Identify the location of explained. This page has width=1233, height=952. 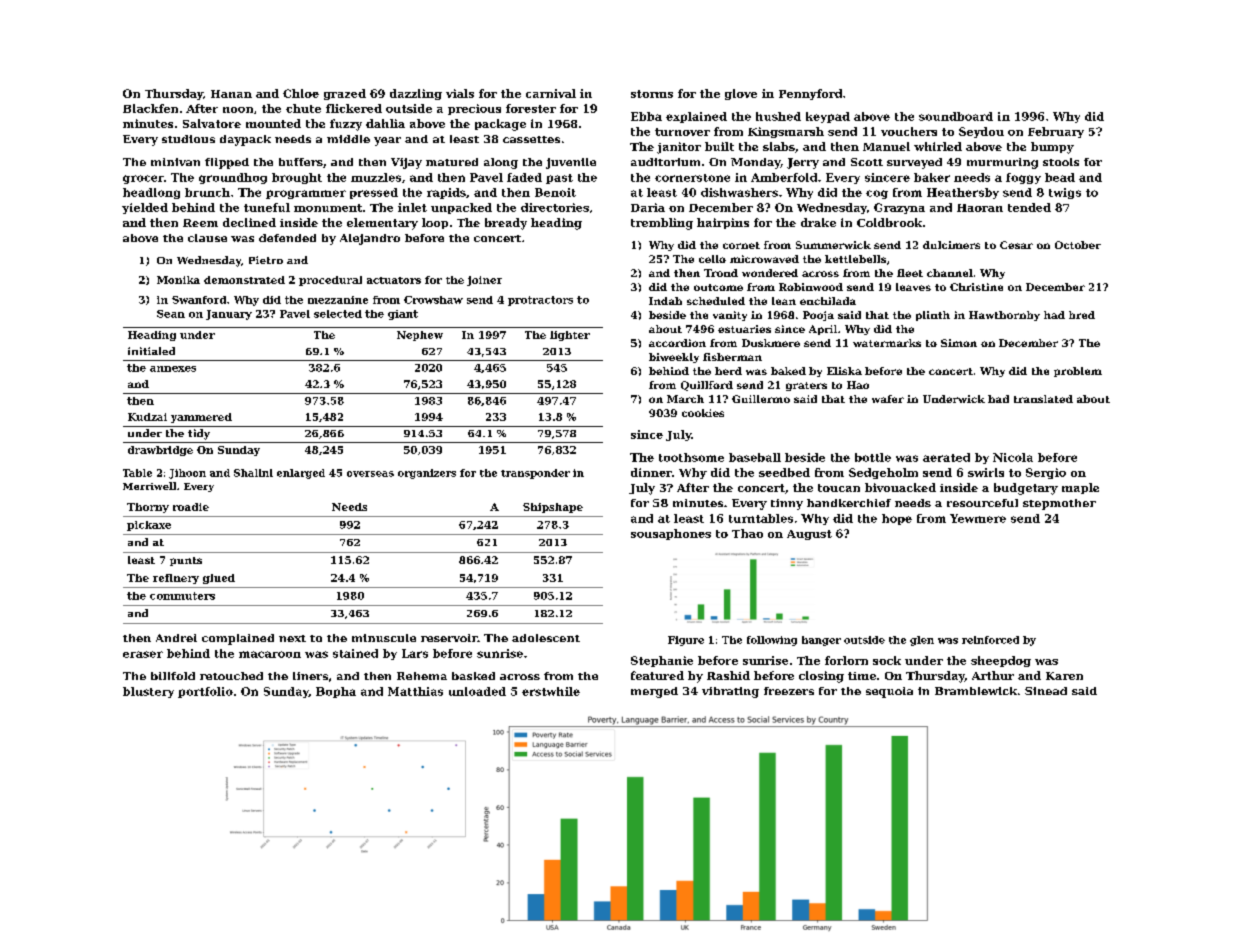
(696, 117).
